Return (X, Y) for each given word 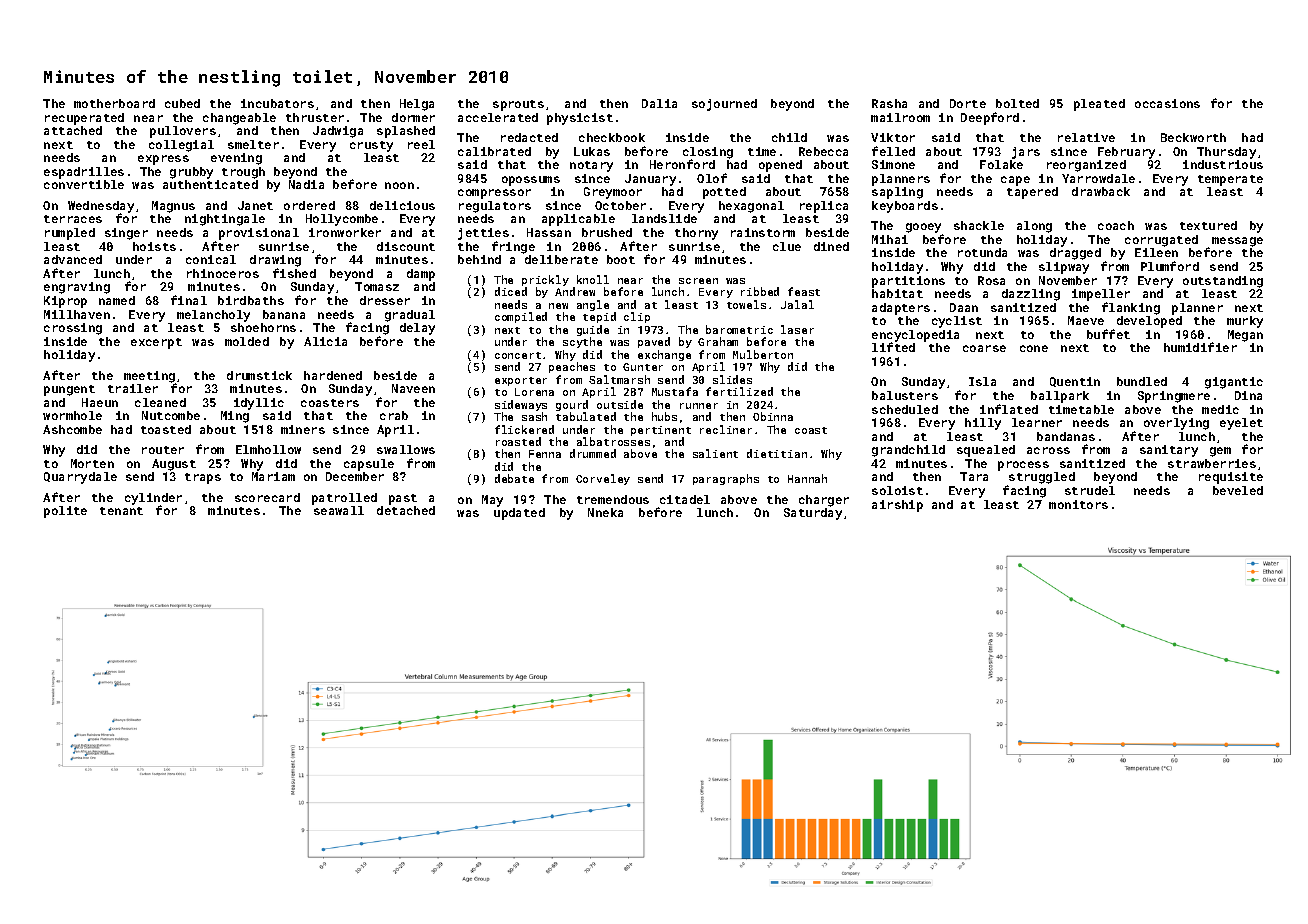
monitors (1078, 504)
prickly (545, 280)
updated (519, 514)
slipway (1064, 268)
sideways (521, 405)
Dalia (659, 103)
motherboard (114, 103)
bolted (1017, 103)
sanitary (1169, 451)
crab (394, 415)
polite (65, 512)
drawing (275, 261)
